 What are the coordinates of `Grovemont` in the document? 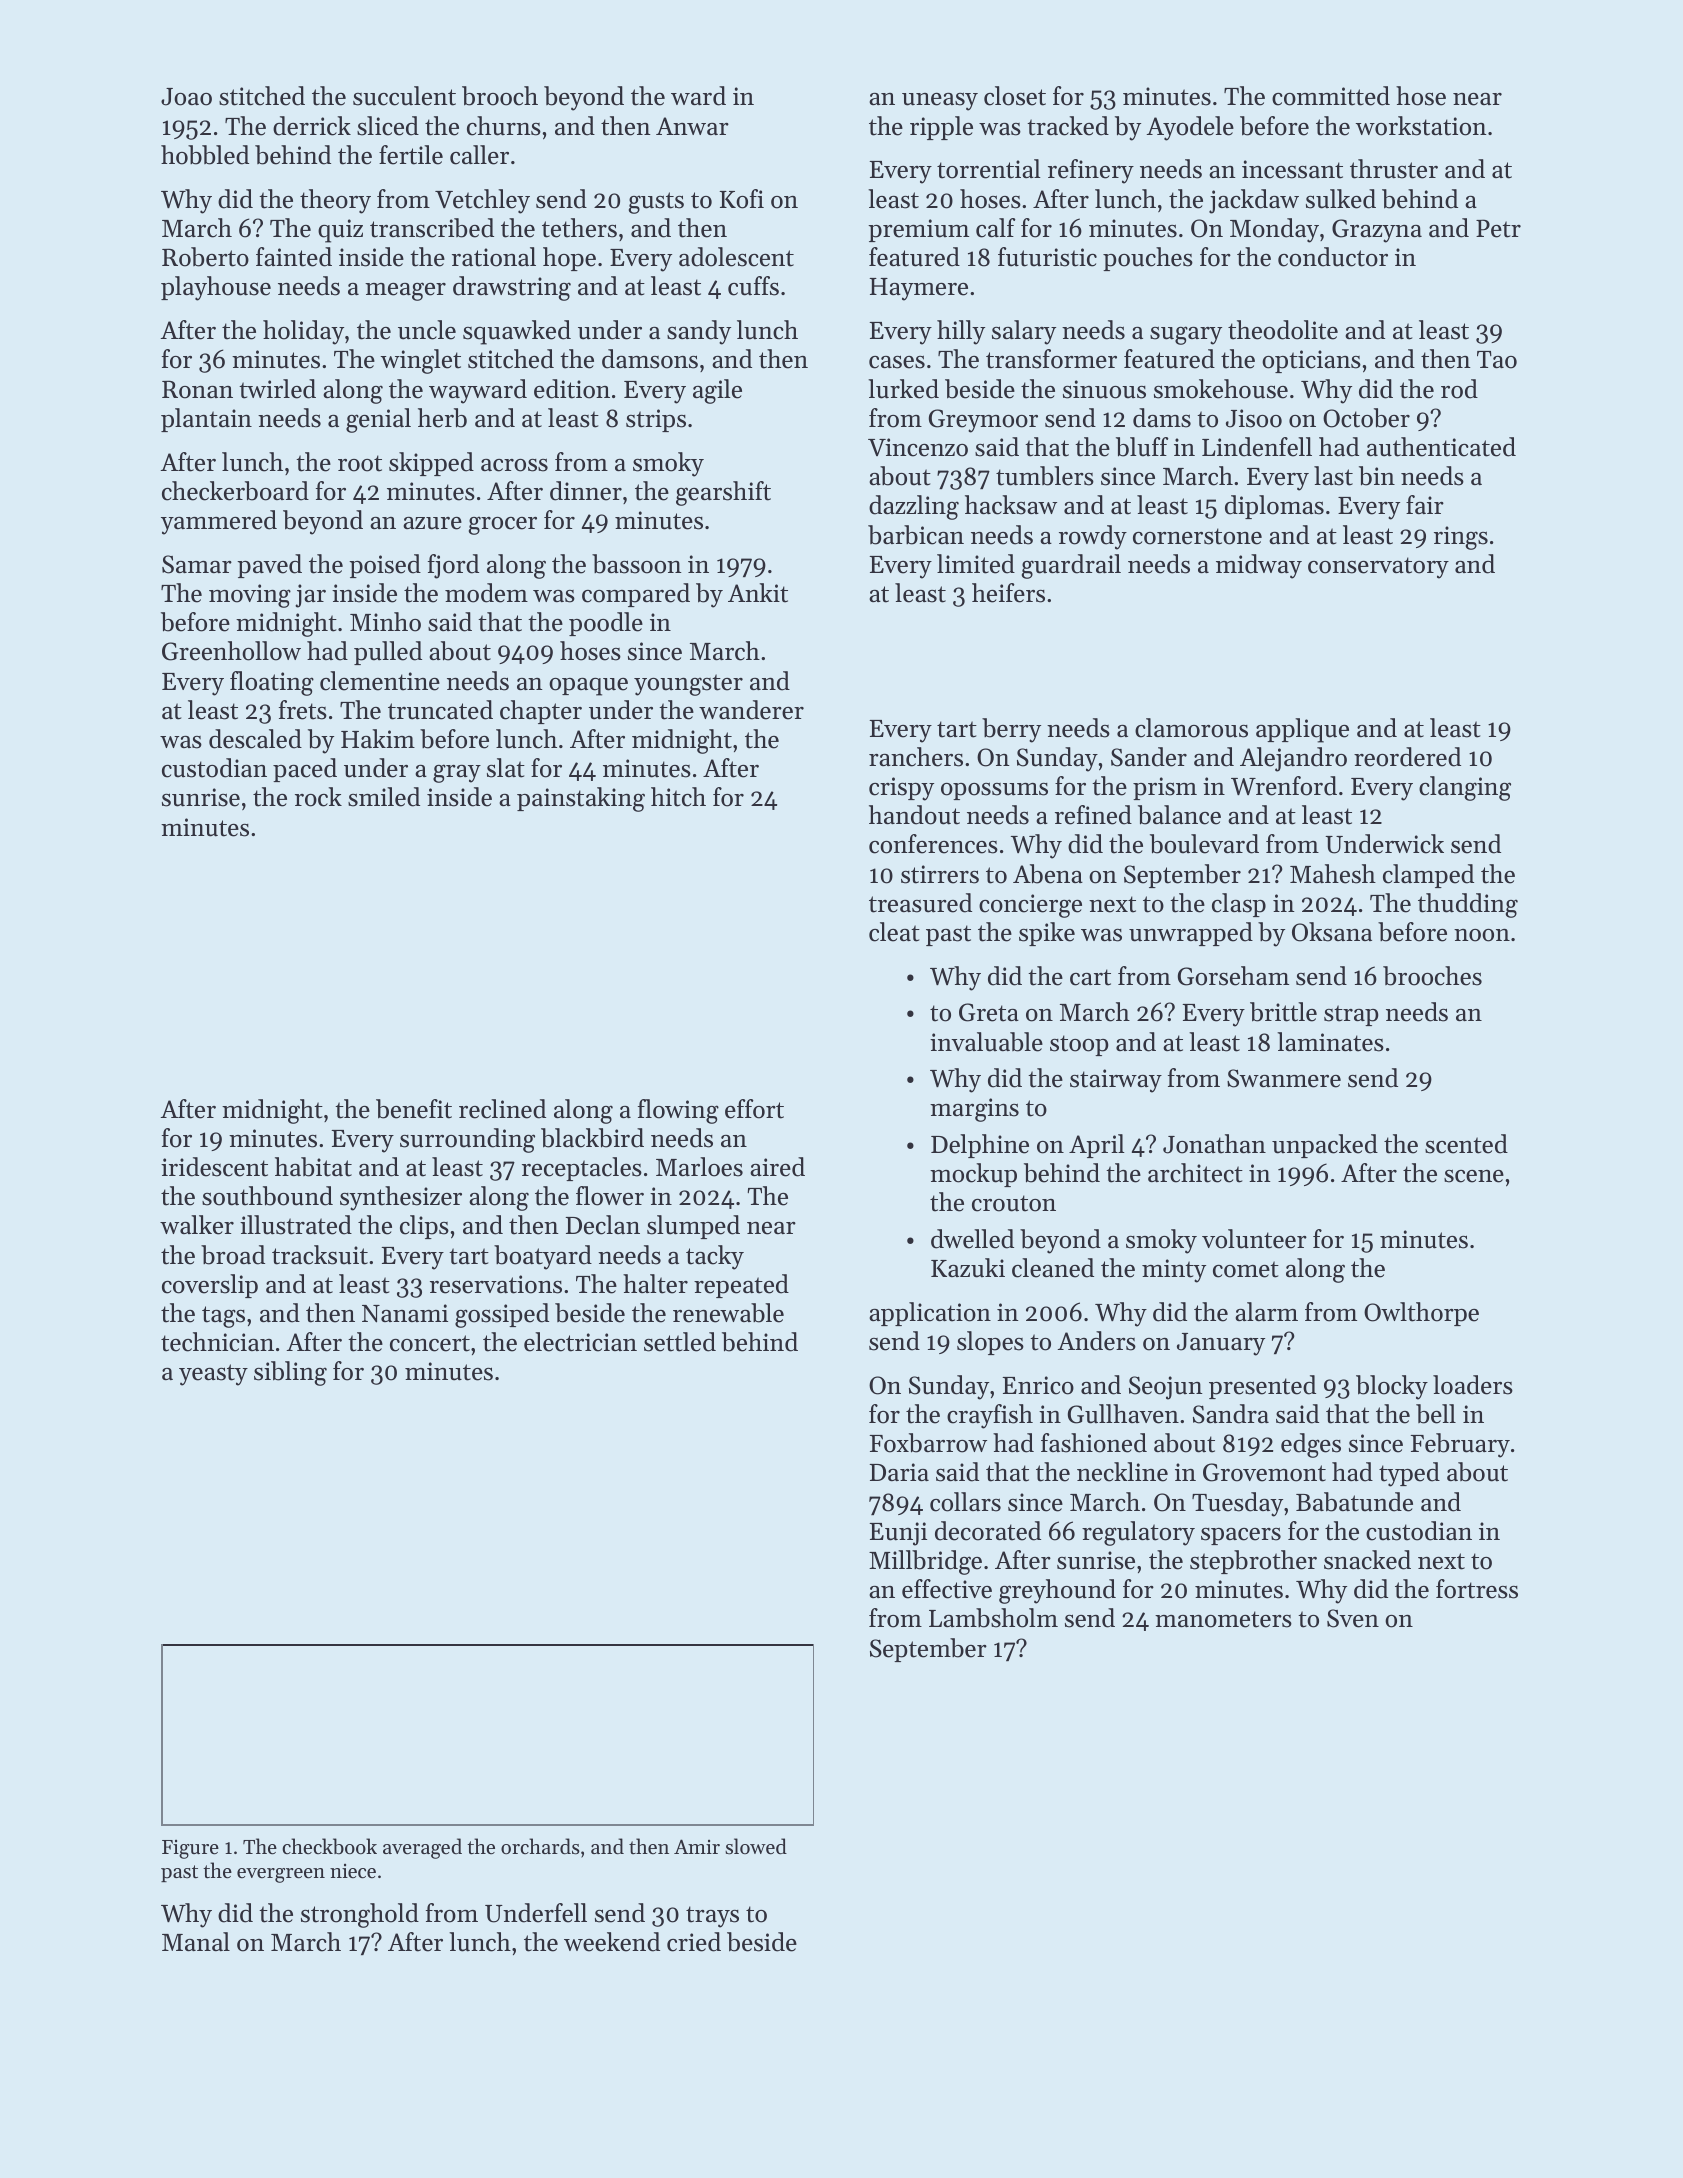 It's located at (1264, 1472).
